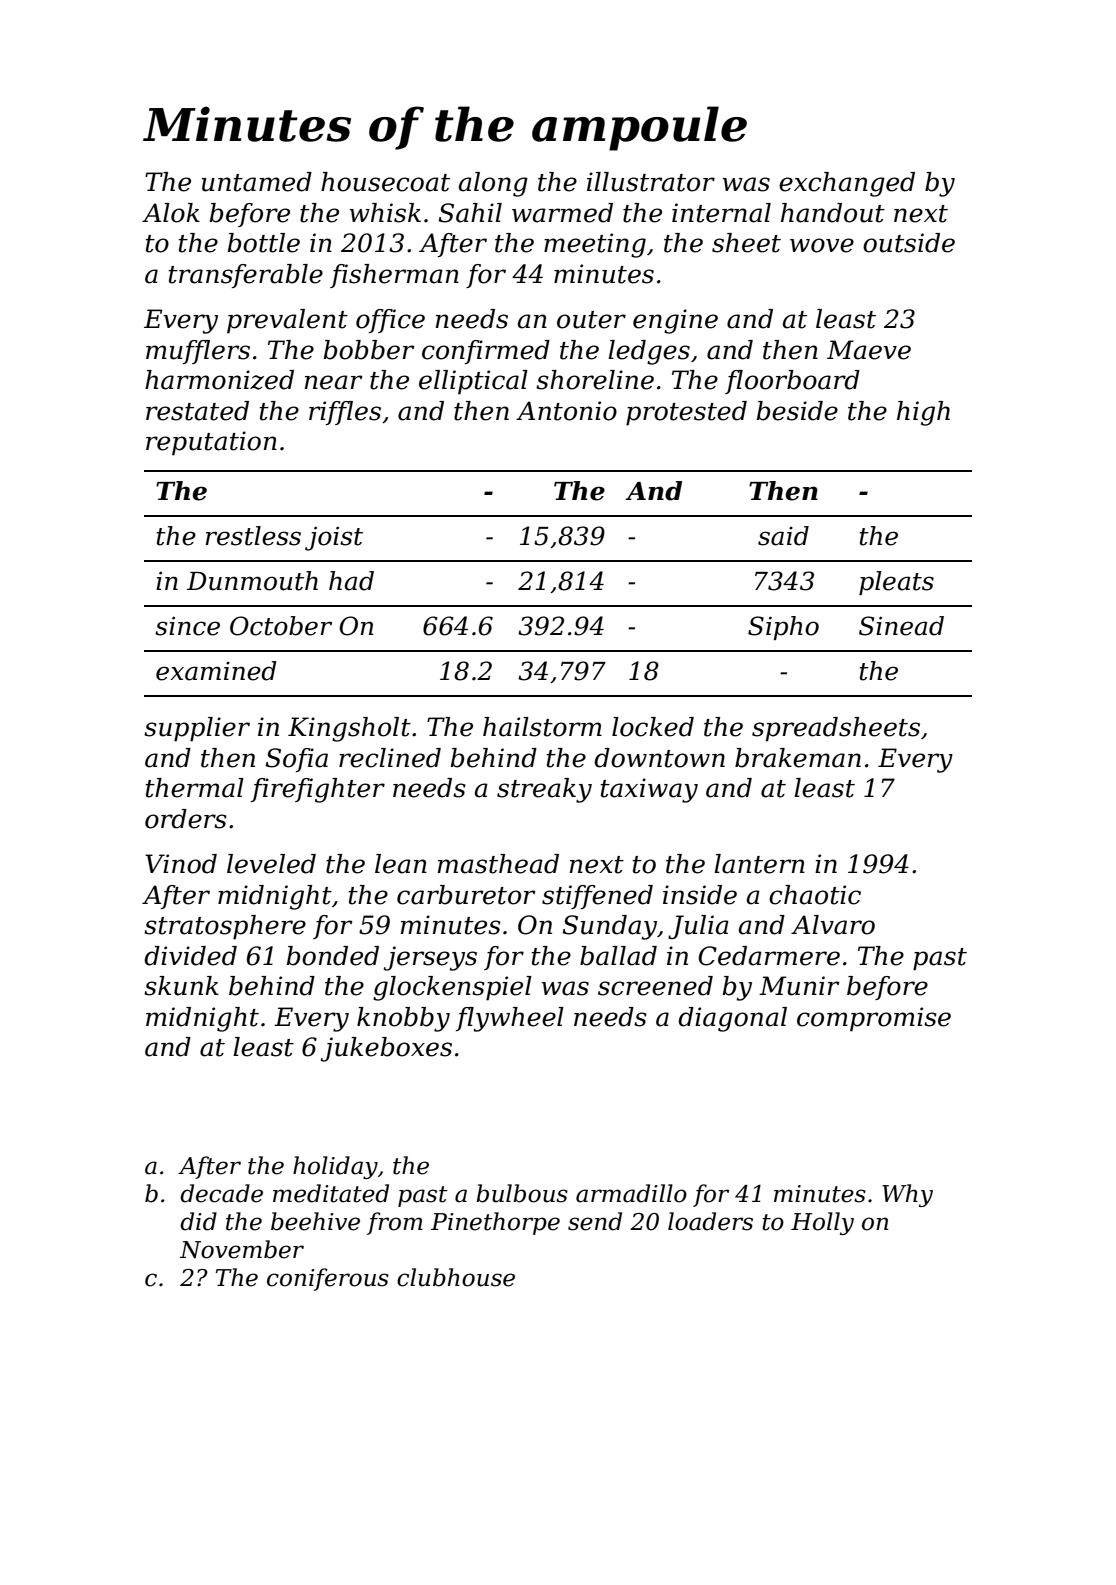 The width and height of the screenshot is (1116, 1585). I want to click on coniferous, so click(328, 1279).
